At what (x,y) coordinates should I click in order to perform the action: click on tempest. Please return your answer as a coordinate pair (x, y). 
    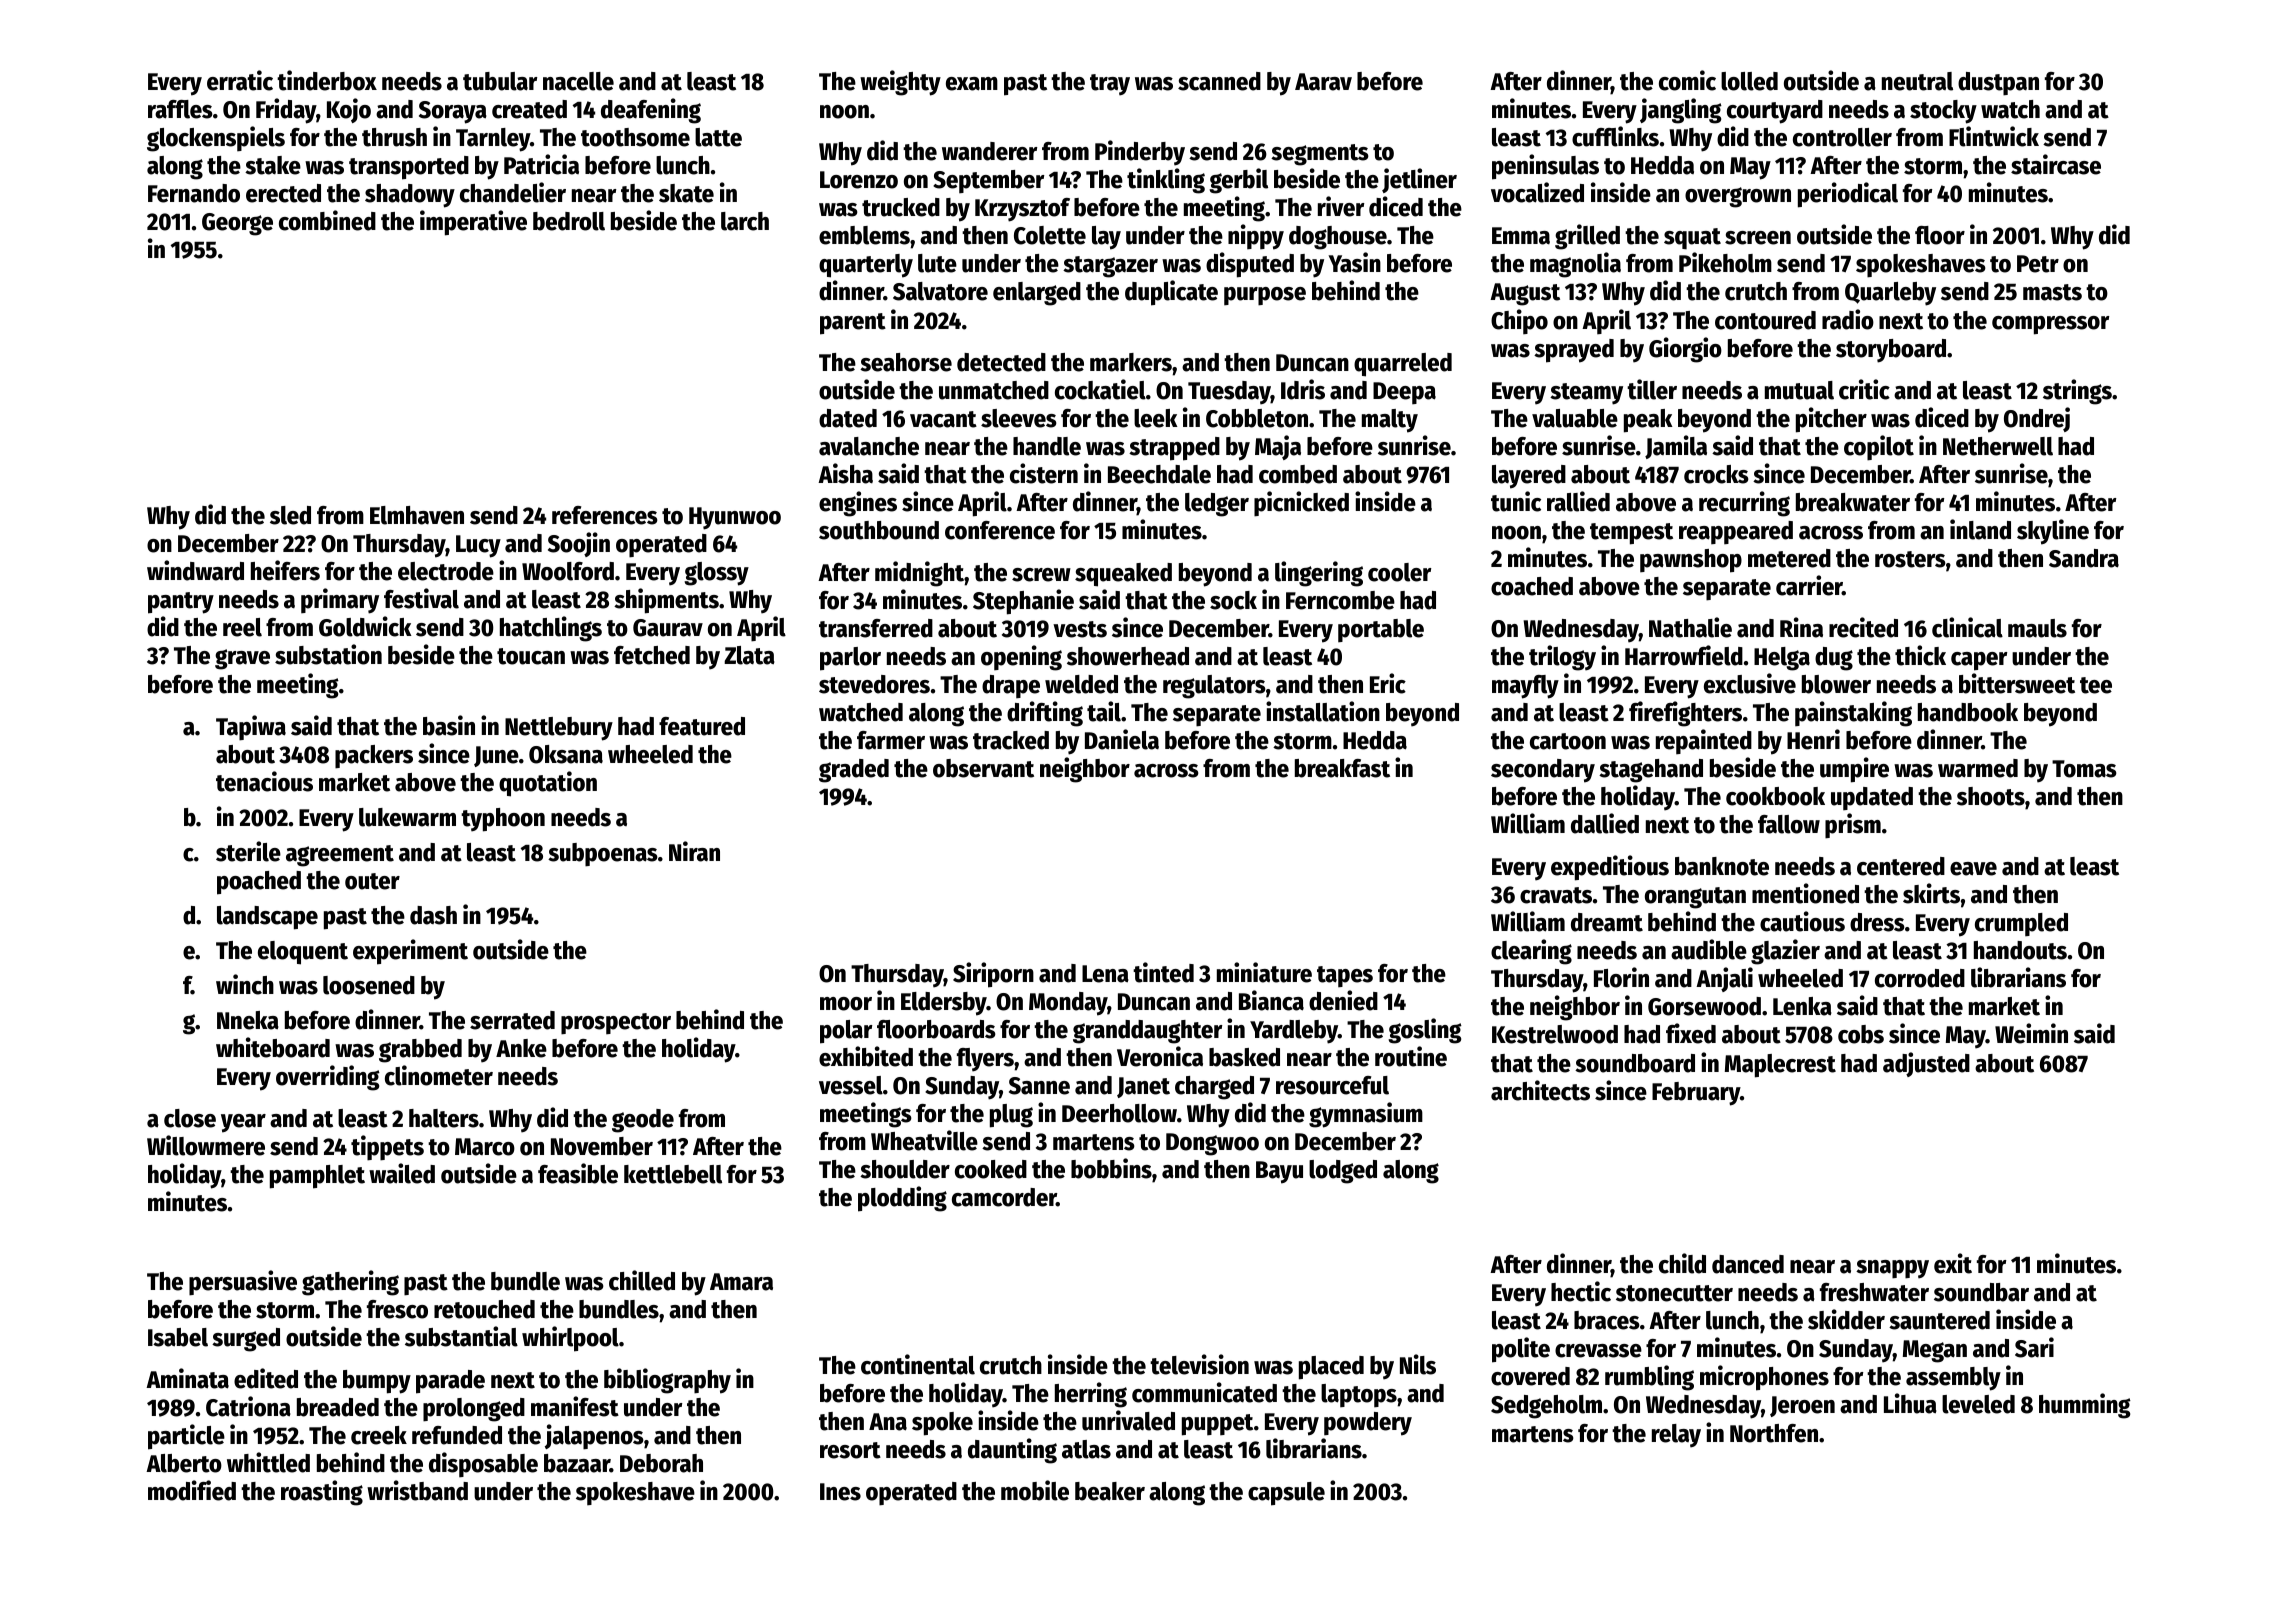
    Looking at the image, I should click on (1631, 534).
